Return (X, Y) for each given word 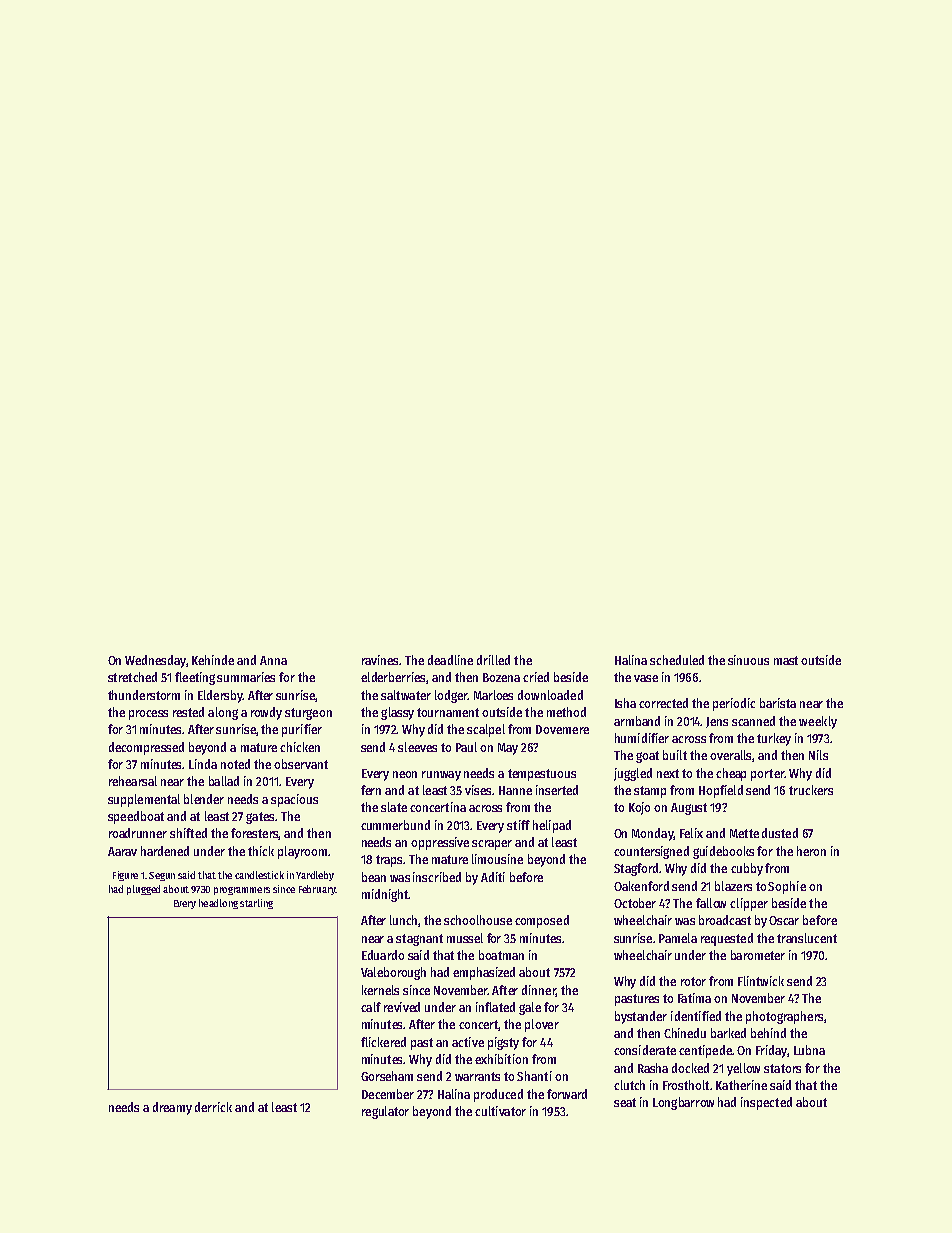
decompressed (146, 748)
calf (371, 1007)
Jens (717, 722)
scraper (492, 845)
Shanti (534, 1076)
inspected (766, 1103)
